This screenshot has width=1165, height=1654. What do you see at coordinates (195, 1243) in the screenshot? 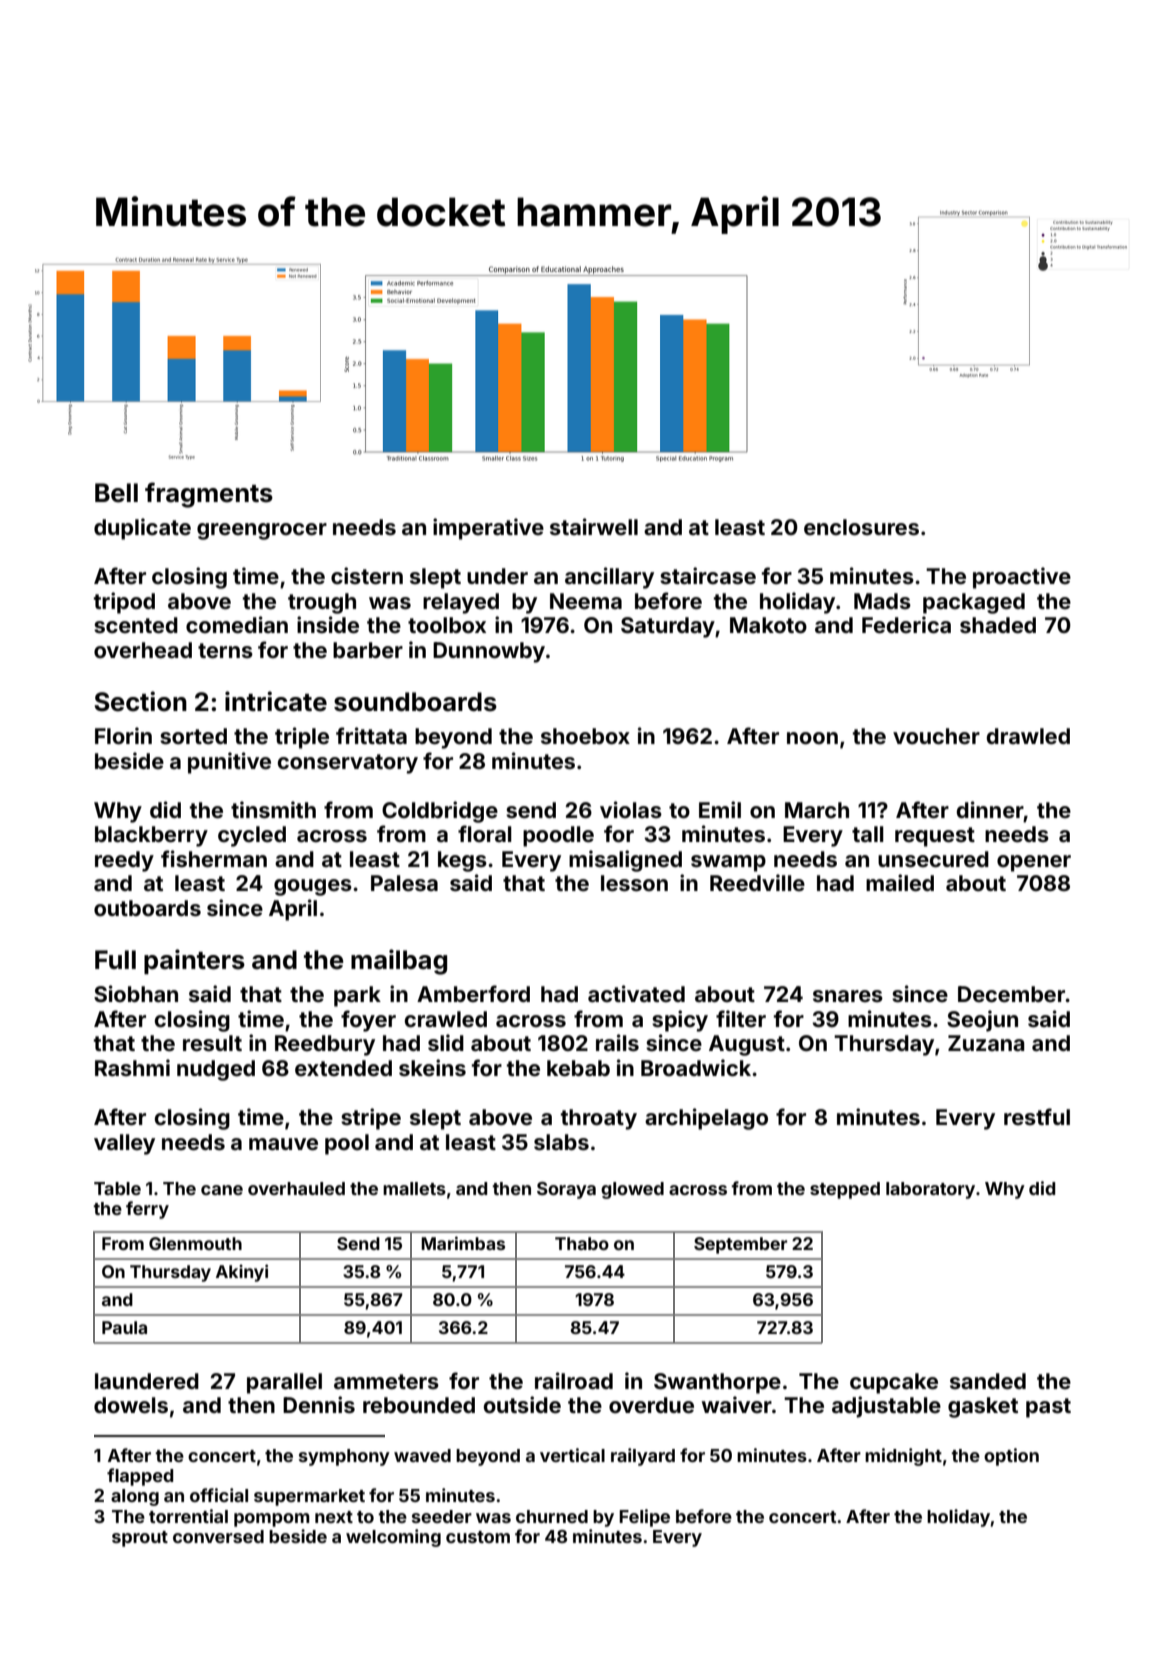
I see `Glenmouth` at bounding box center [195, 1243].
